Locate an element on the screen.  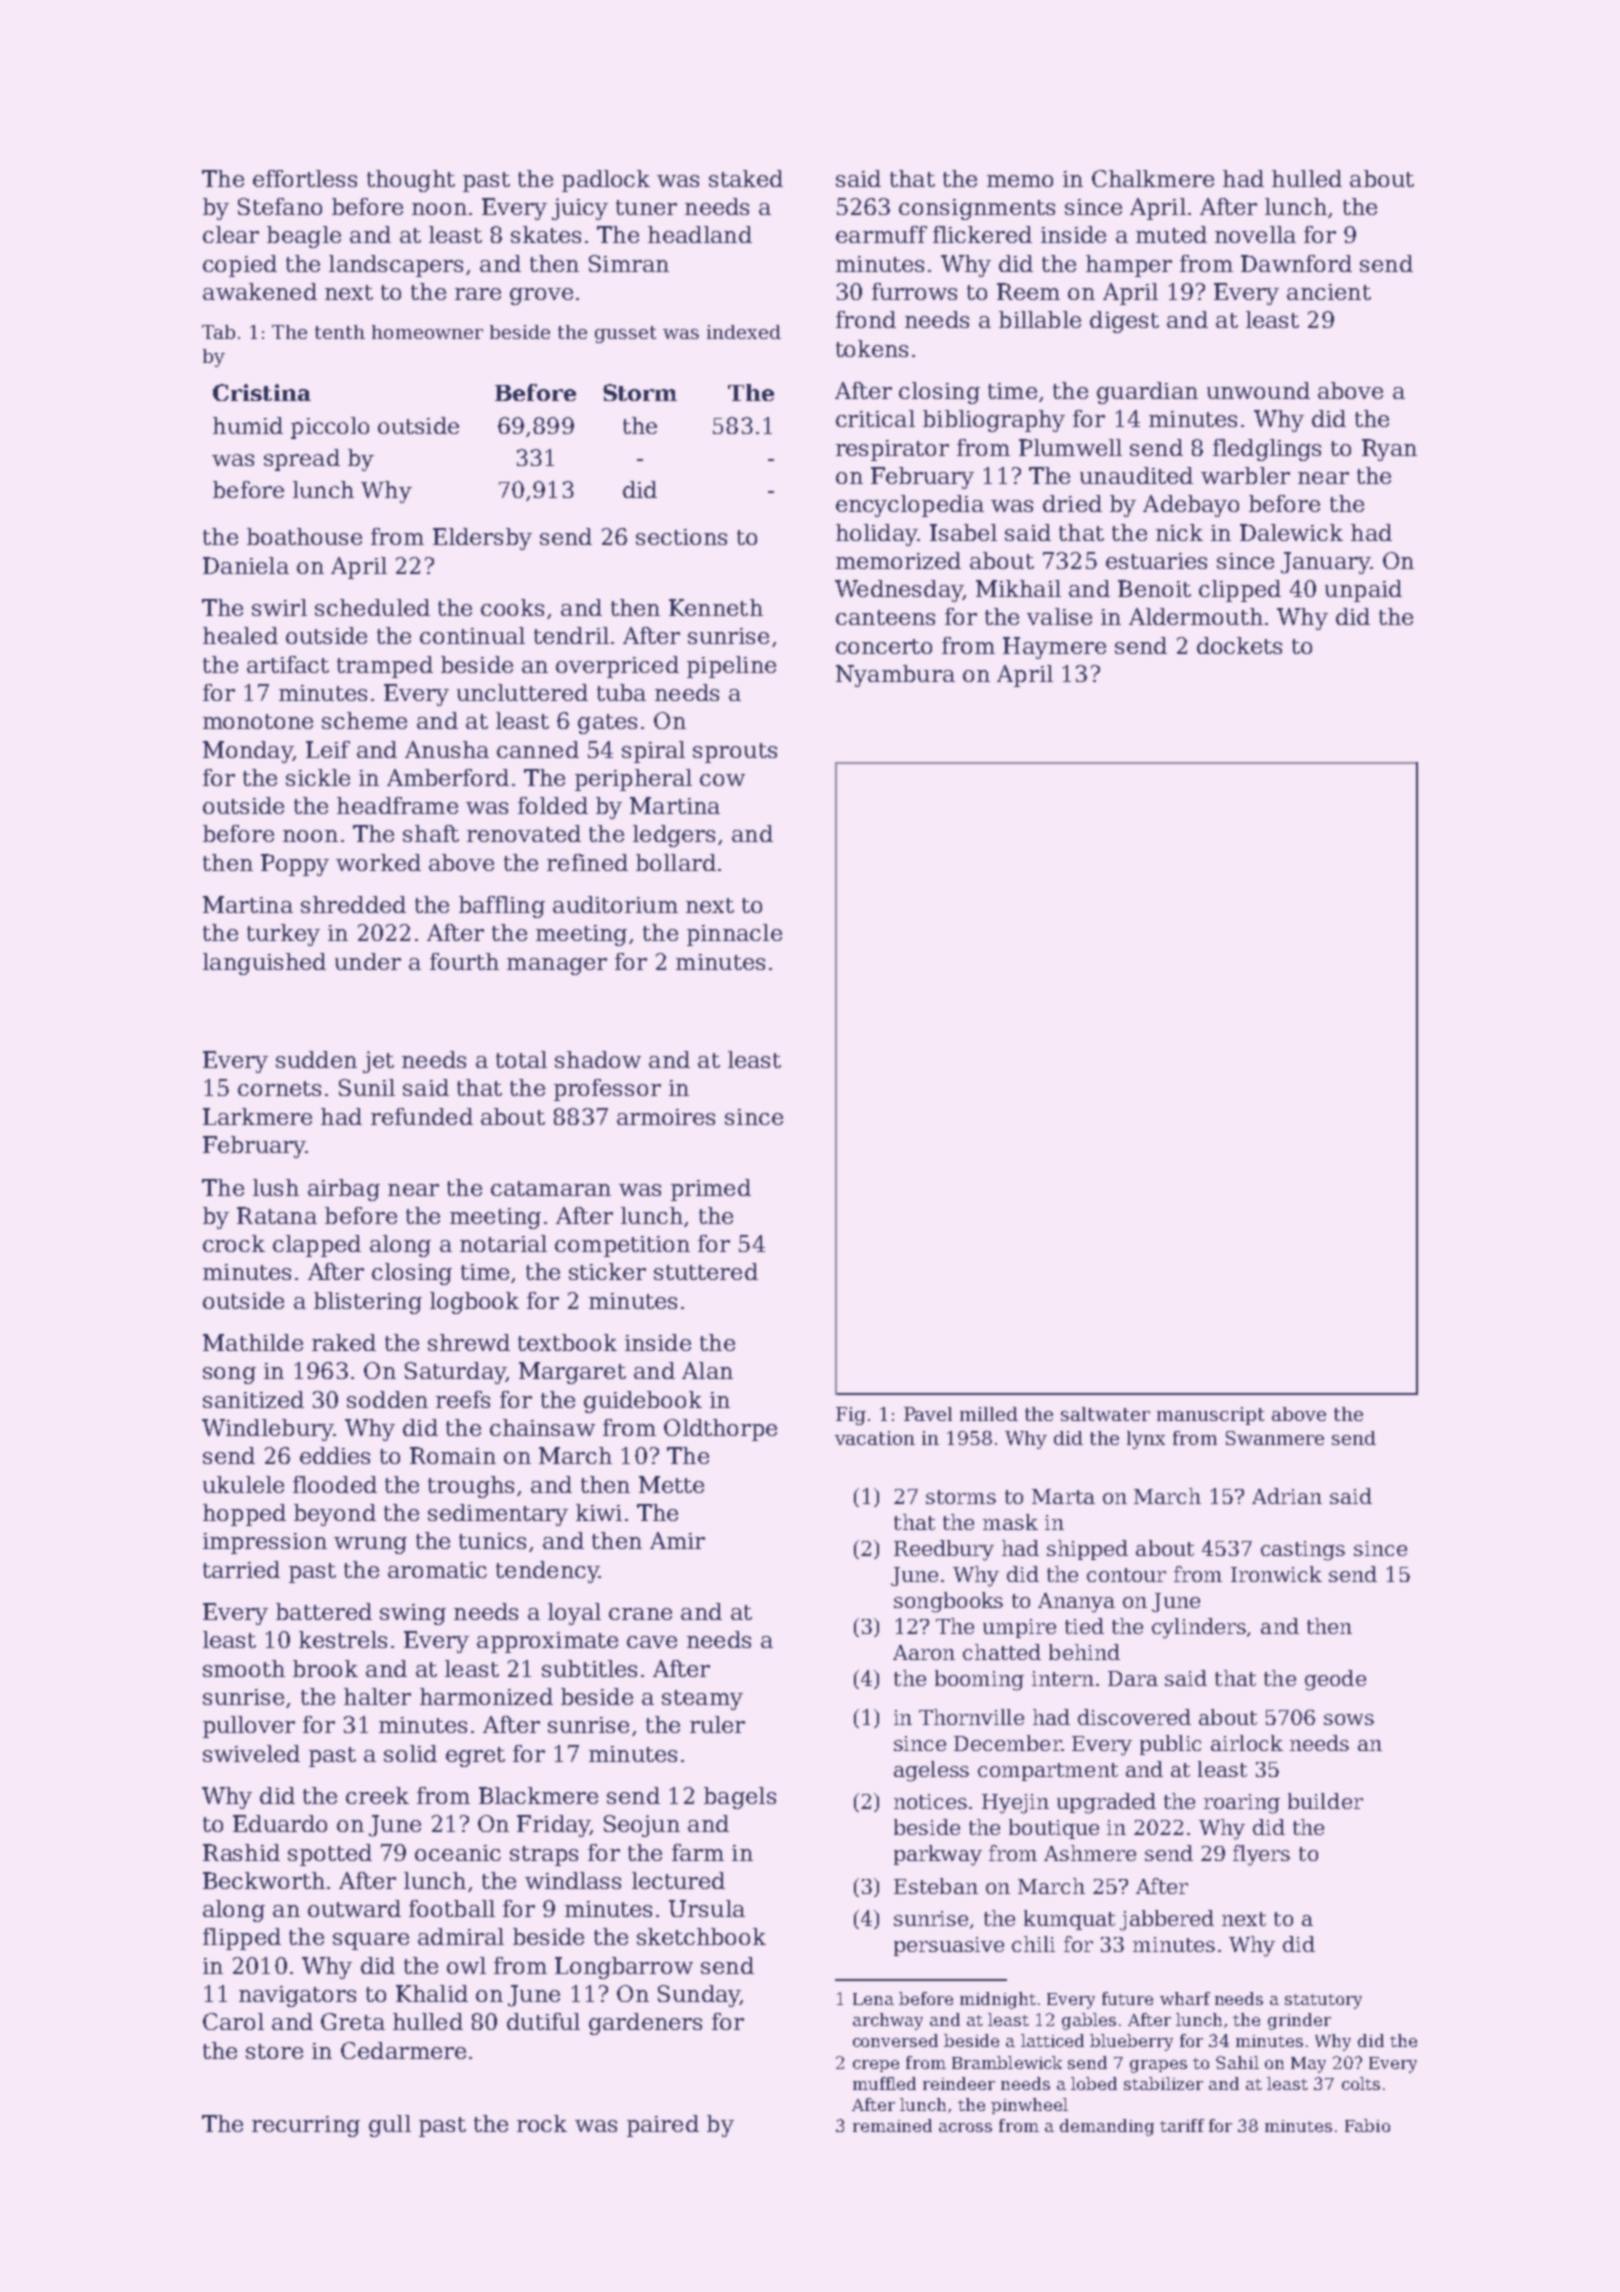
builder is located at coordinates (1325, 1801).
